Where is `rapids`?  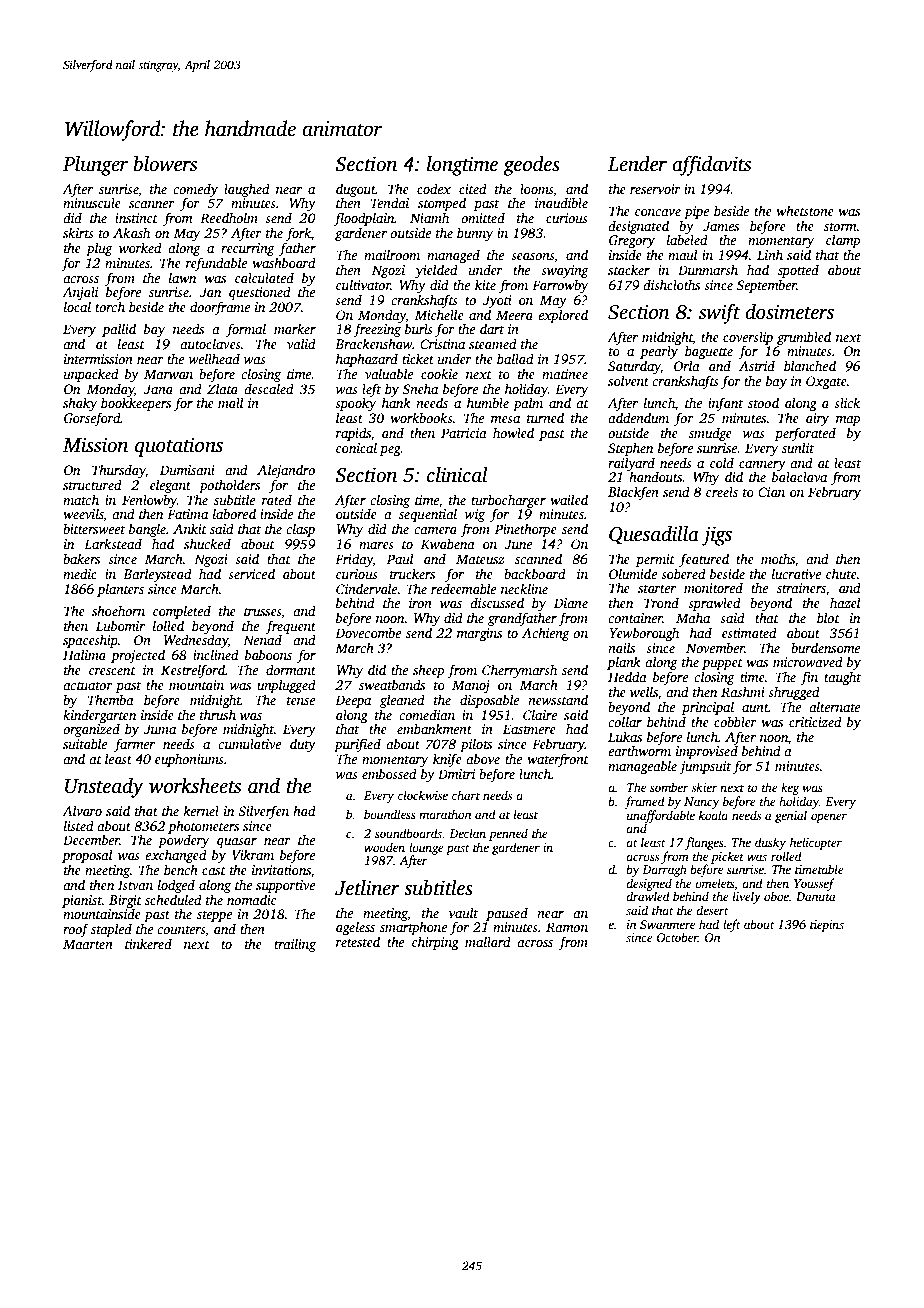 rapids is located at coordinates (353, 434).
